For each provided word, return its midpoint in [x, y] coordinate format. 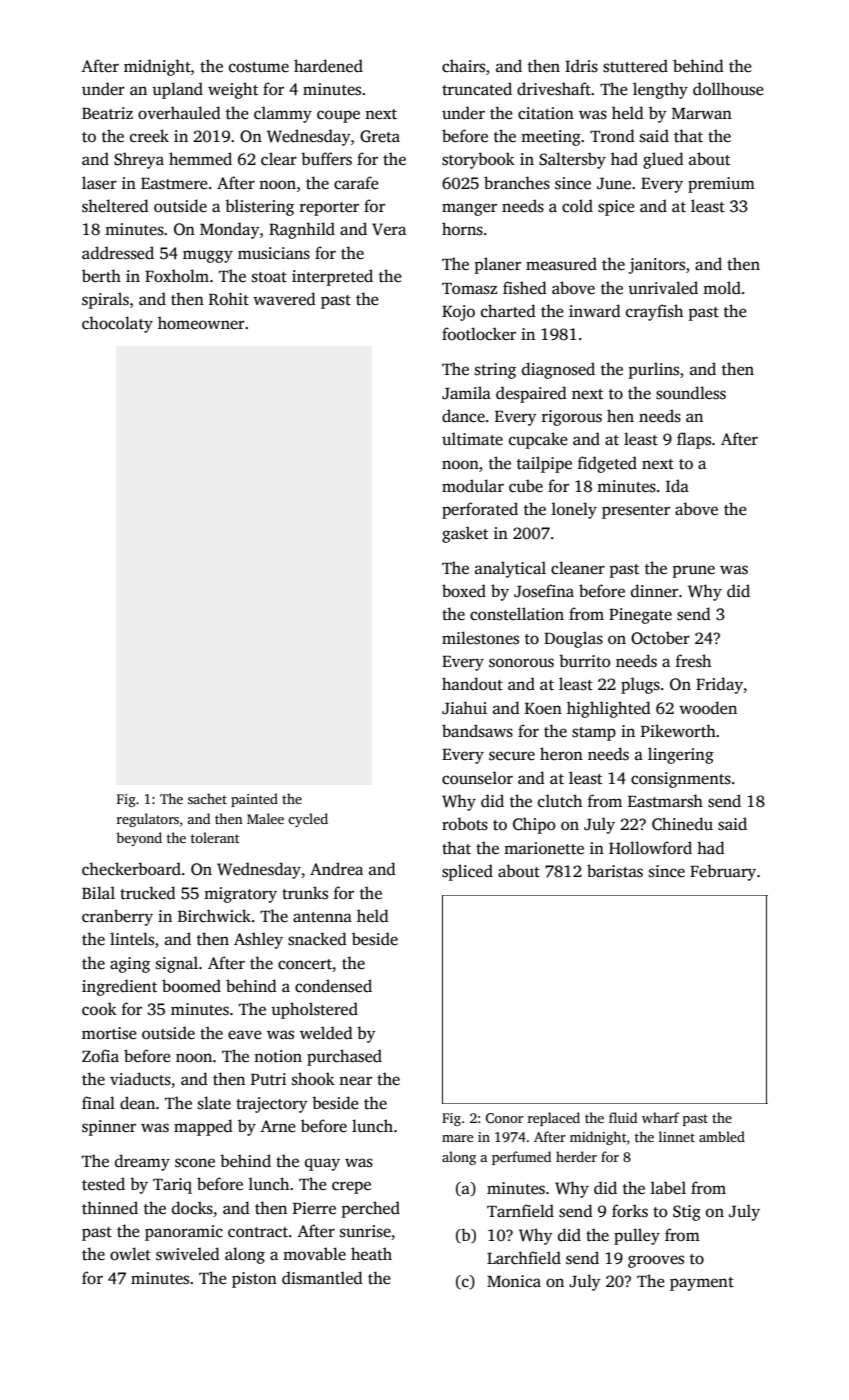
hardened [328, 66]
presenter [636, 512]
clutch [560, 801]
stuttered [635, 66]
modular [473, 486]
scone [195, 1163]
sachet [207, 798]
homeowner [201, 323]
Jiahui [464, 708]
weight [233, 90]
